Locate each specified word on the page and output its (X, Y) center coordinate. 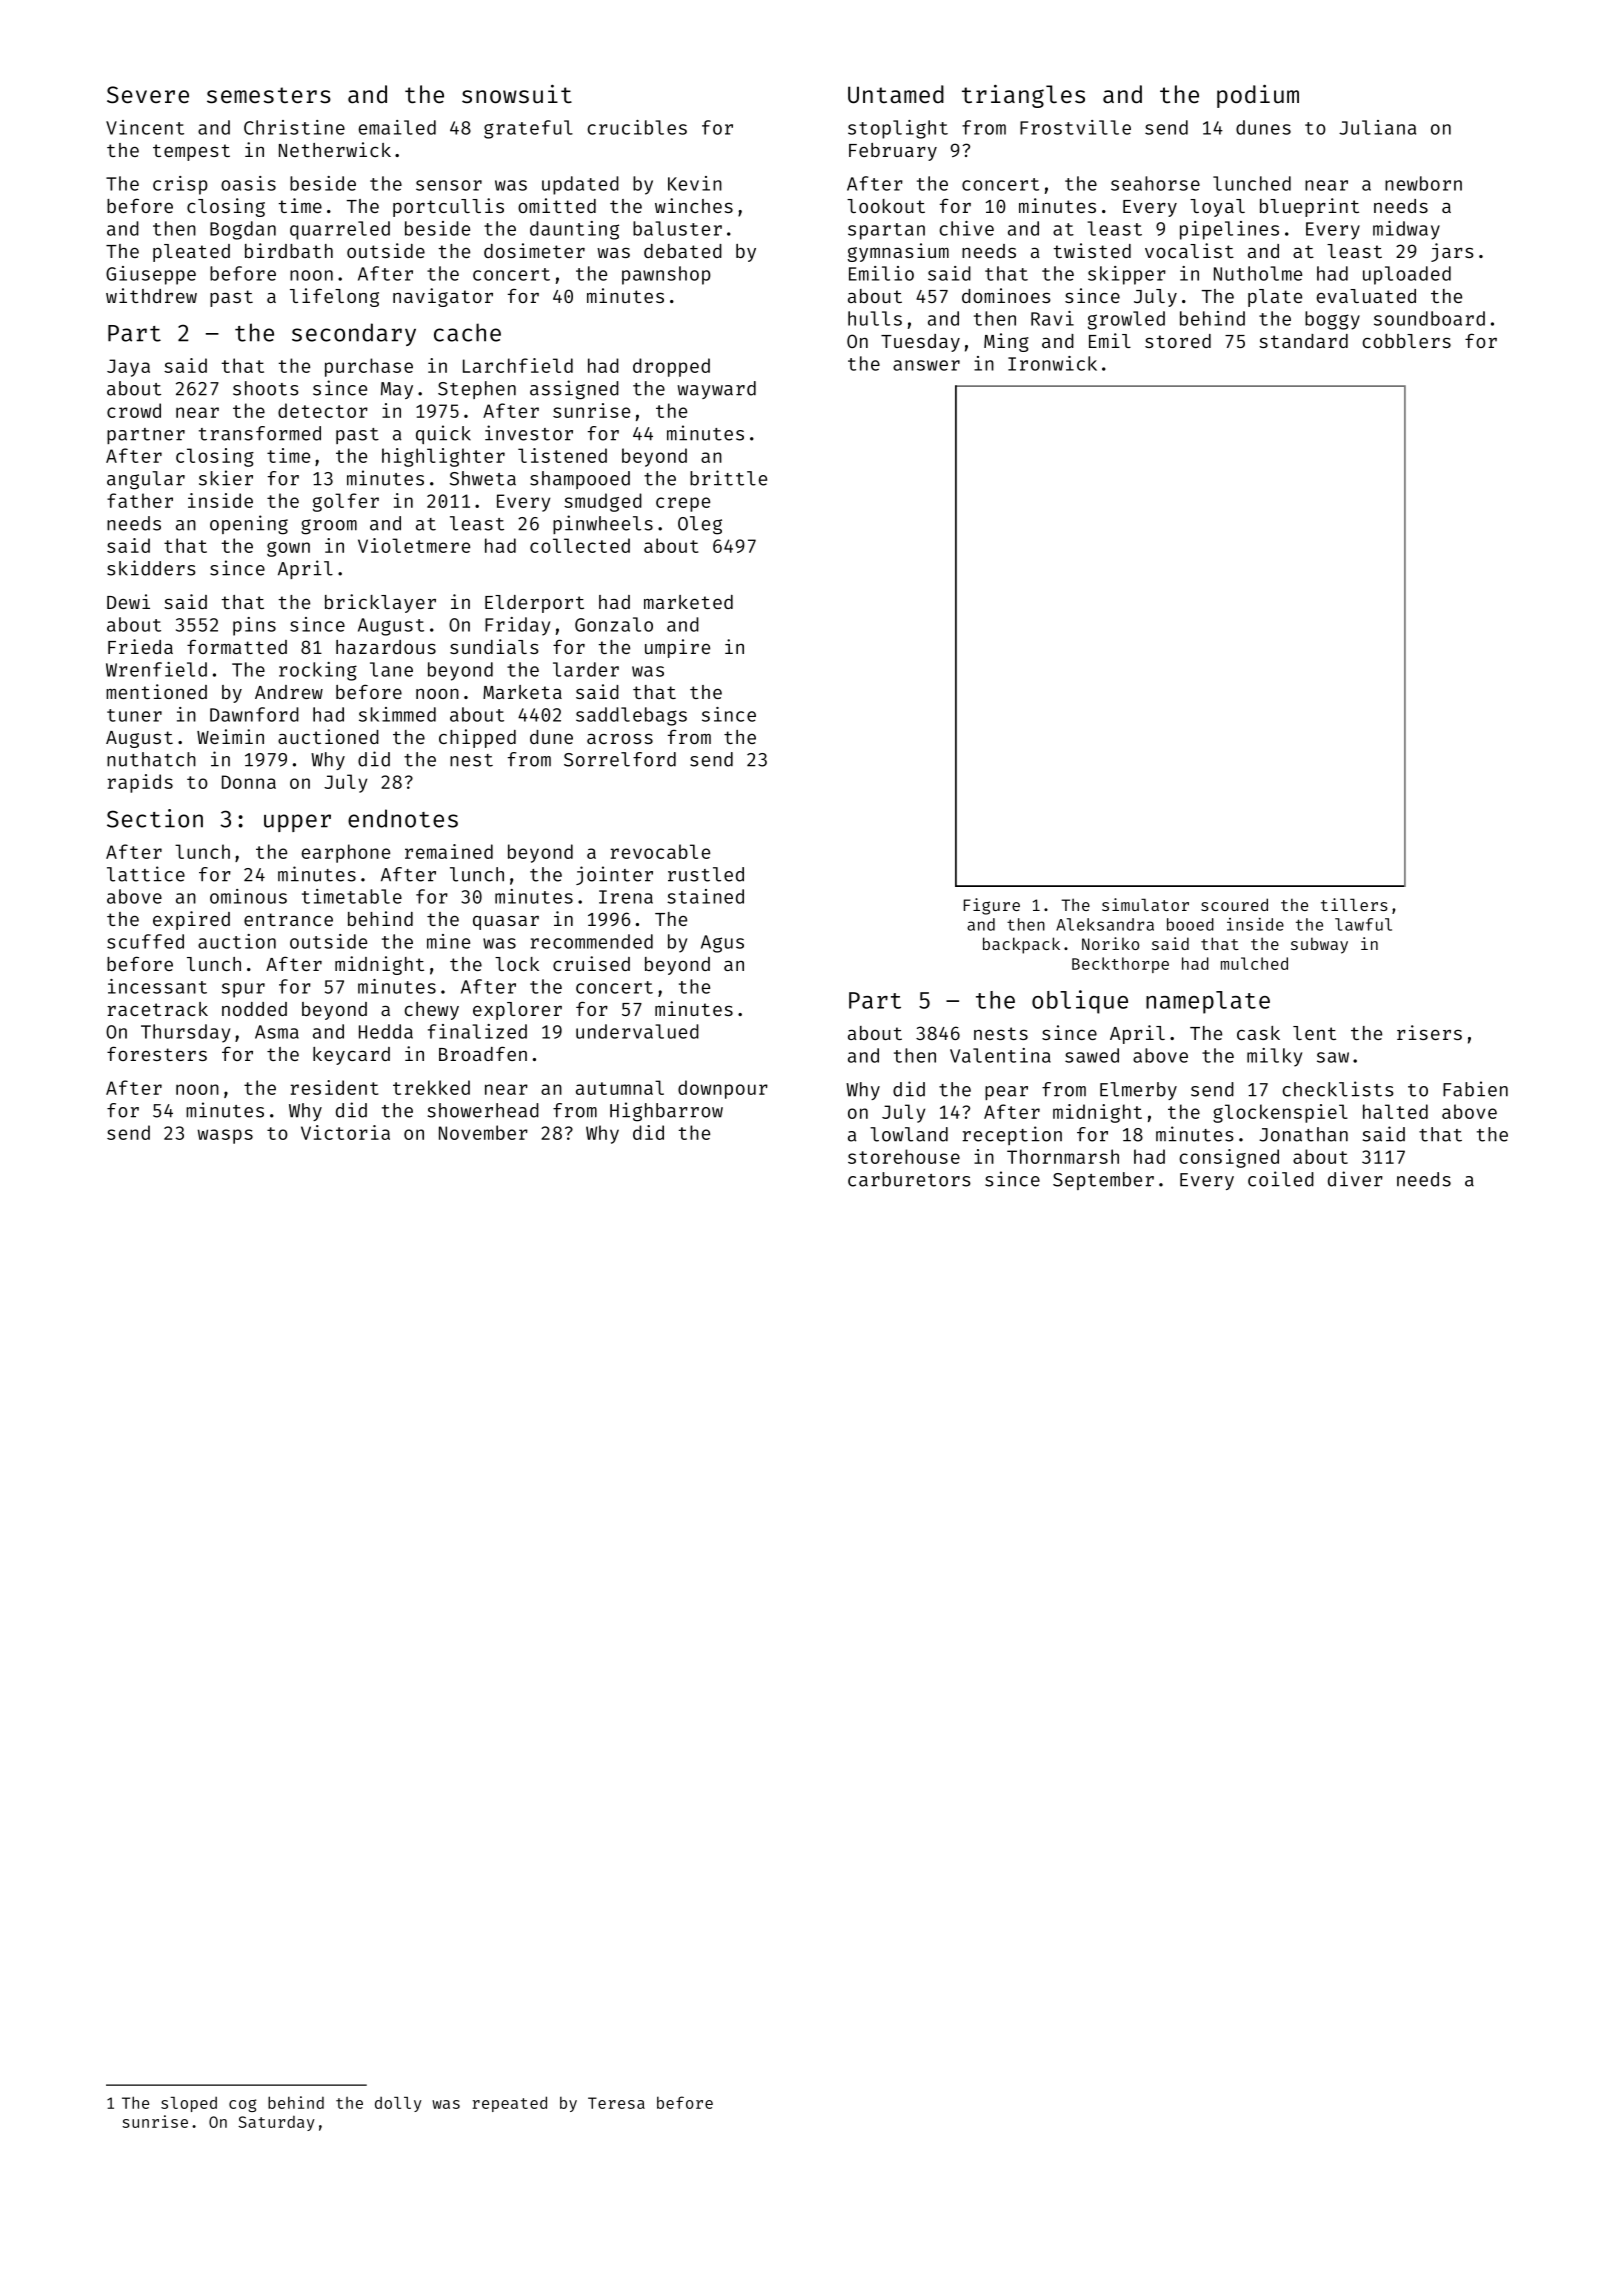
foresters (157, 1053)
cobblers (1407, 341)
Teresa (616, 2103)
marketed (688, 602)
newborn (1423, 183)
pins (254, 626)
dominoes (1006, 295)
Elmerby (1138, 1091)
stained (705, 896)
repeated (510, 2104)
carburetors (909, 1179)
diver (1355, 1179)
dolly (398, 2104)
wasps (225, 1136)
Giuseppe (151, 275)
